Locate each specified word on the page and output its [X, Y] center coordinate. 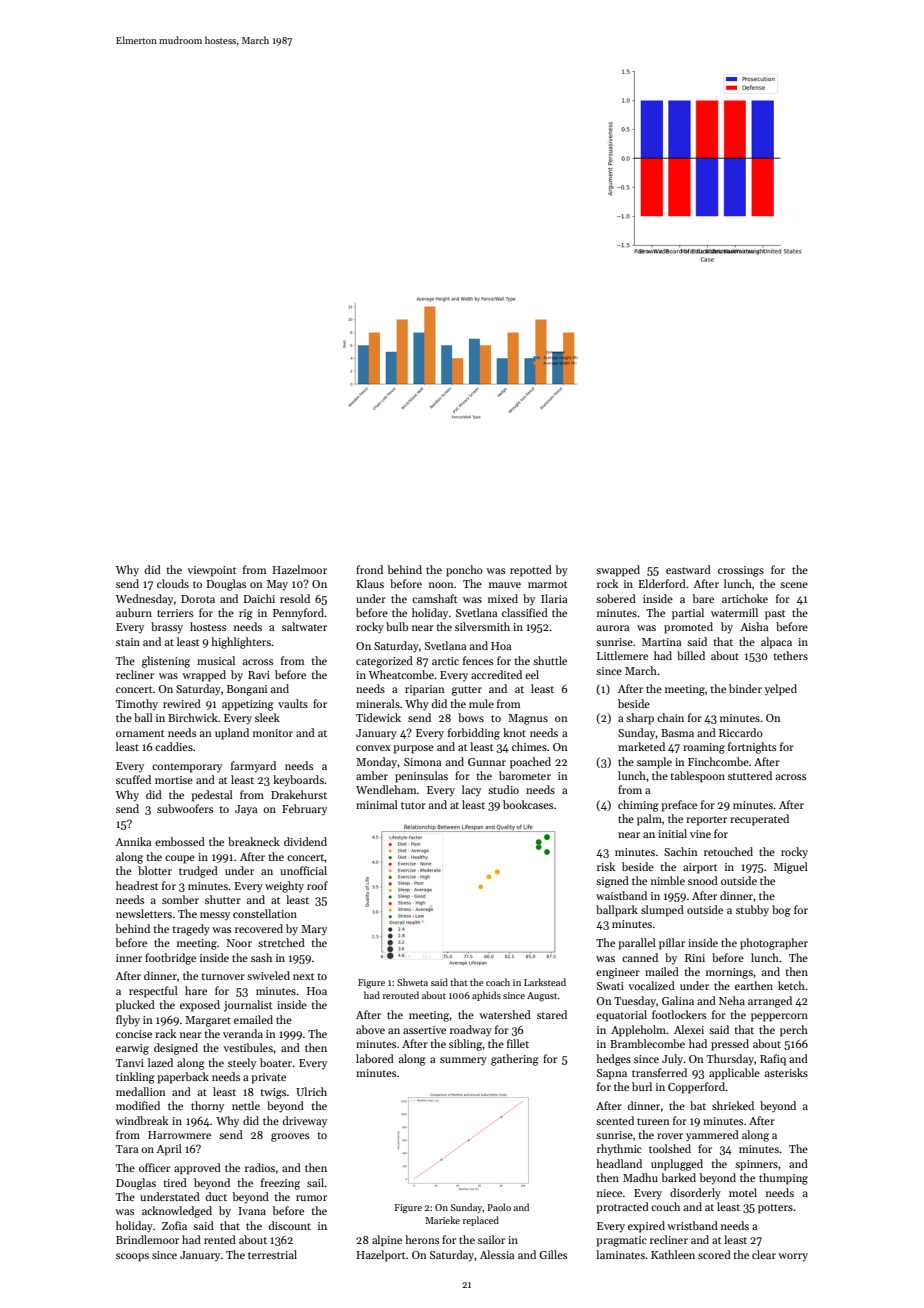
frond [369, 569]
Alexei [689, 1029]
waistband [621, 895]
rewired [182, 703]
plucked [135, 1006]
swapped [618, 571]
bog [781, 911]
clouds [173, 583]
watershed [505, 1014]
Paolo [499, 1207]
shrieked [733, 1105]
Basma [677, 733]
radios [260, 1167]
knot [514, 732]
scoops [132, 1257]
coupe [180, 859]
